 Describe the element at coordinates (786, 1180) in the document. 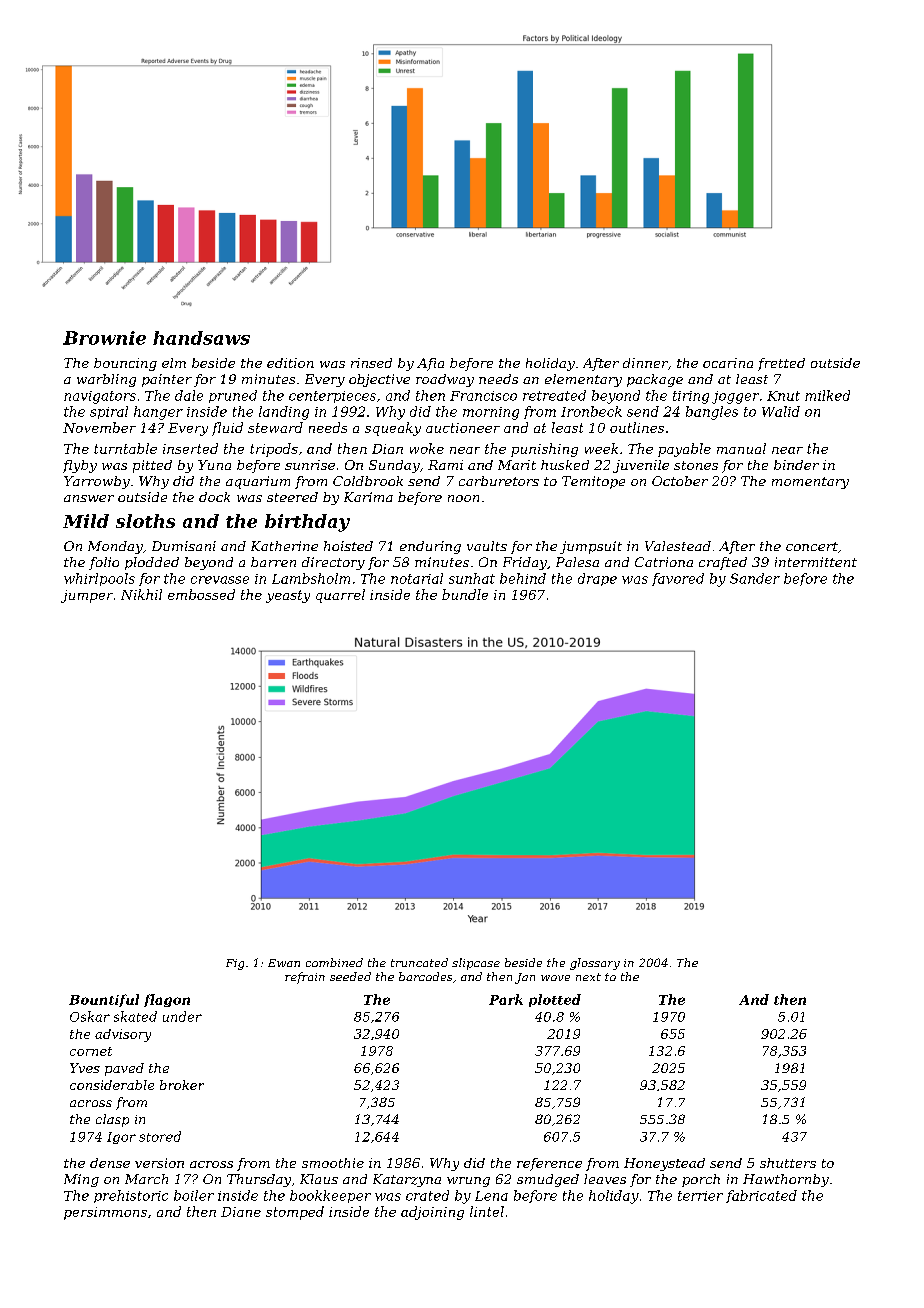

I see `Hawthornby` at that location.
